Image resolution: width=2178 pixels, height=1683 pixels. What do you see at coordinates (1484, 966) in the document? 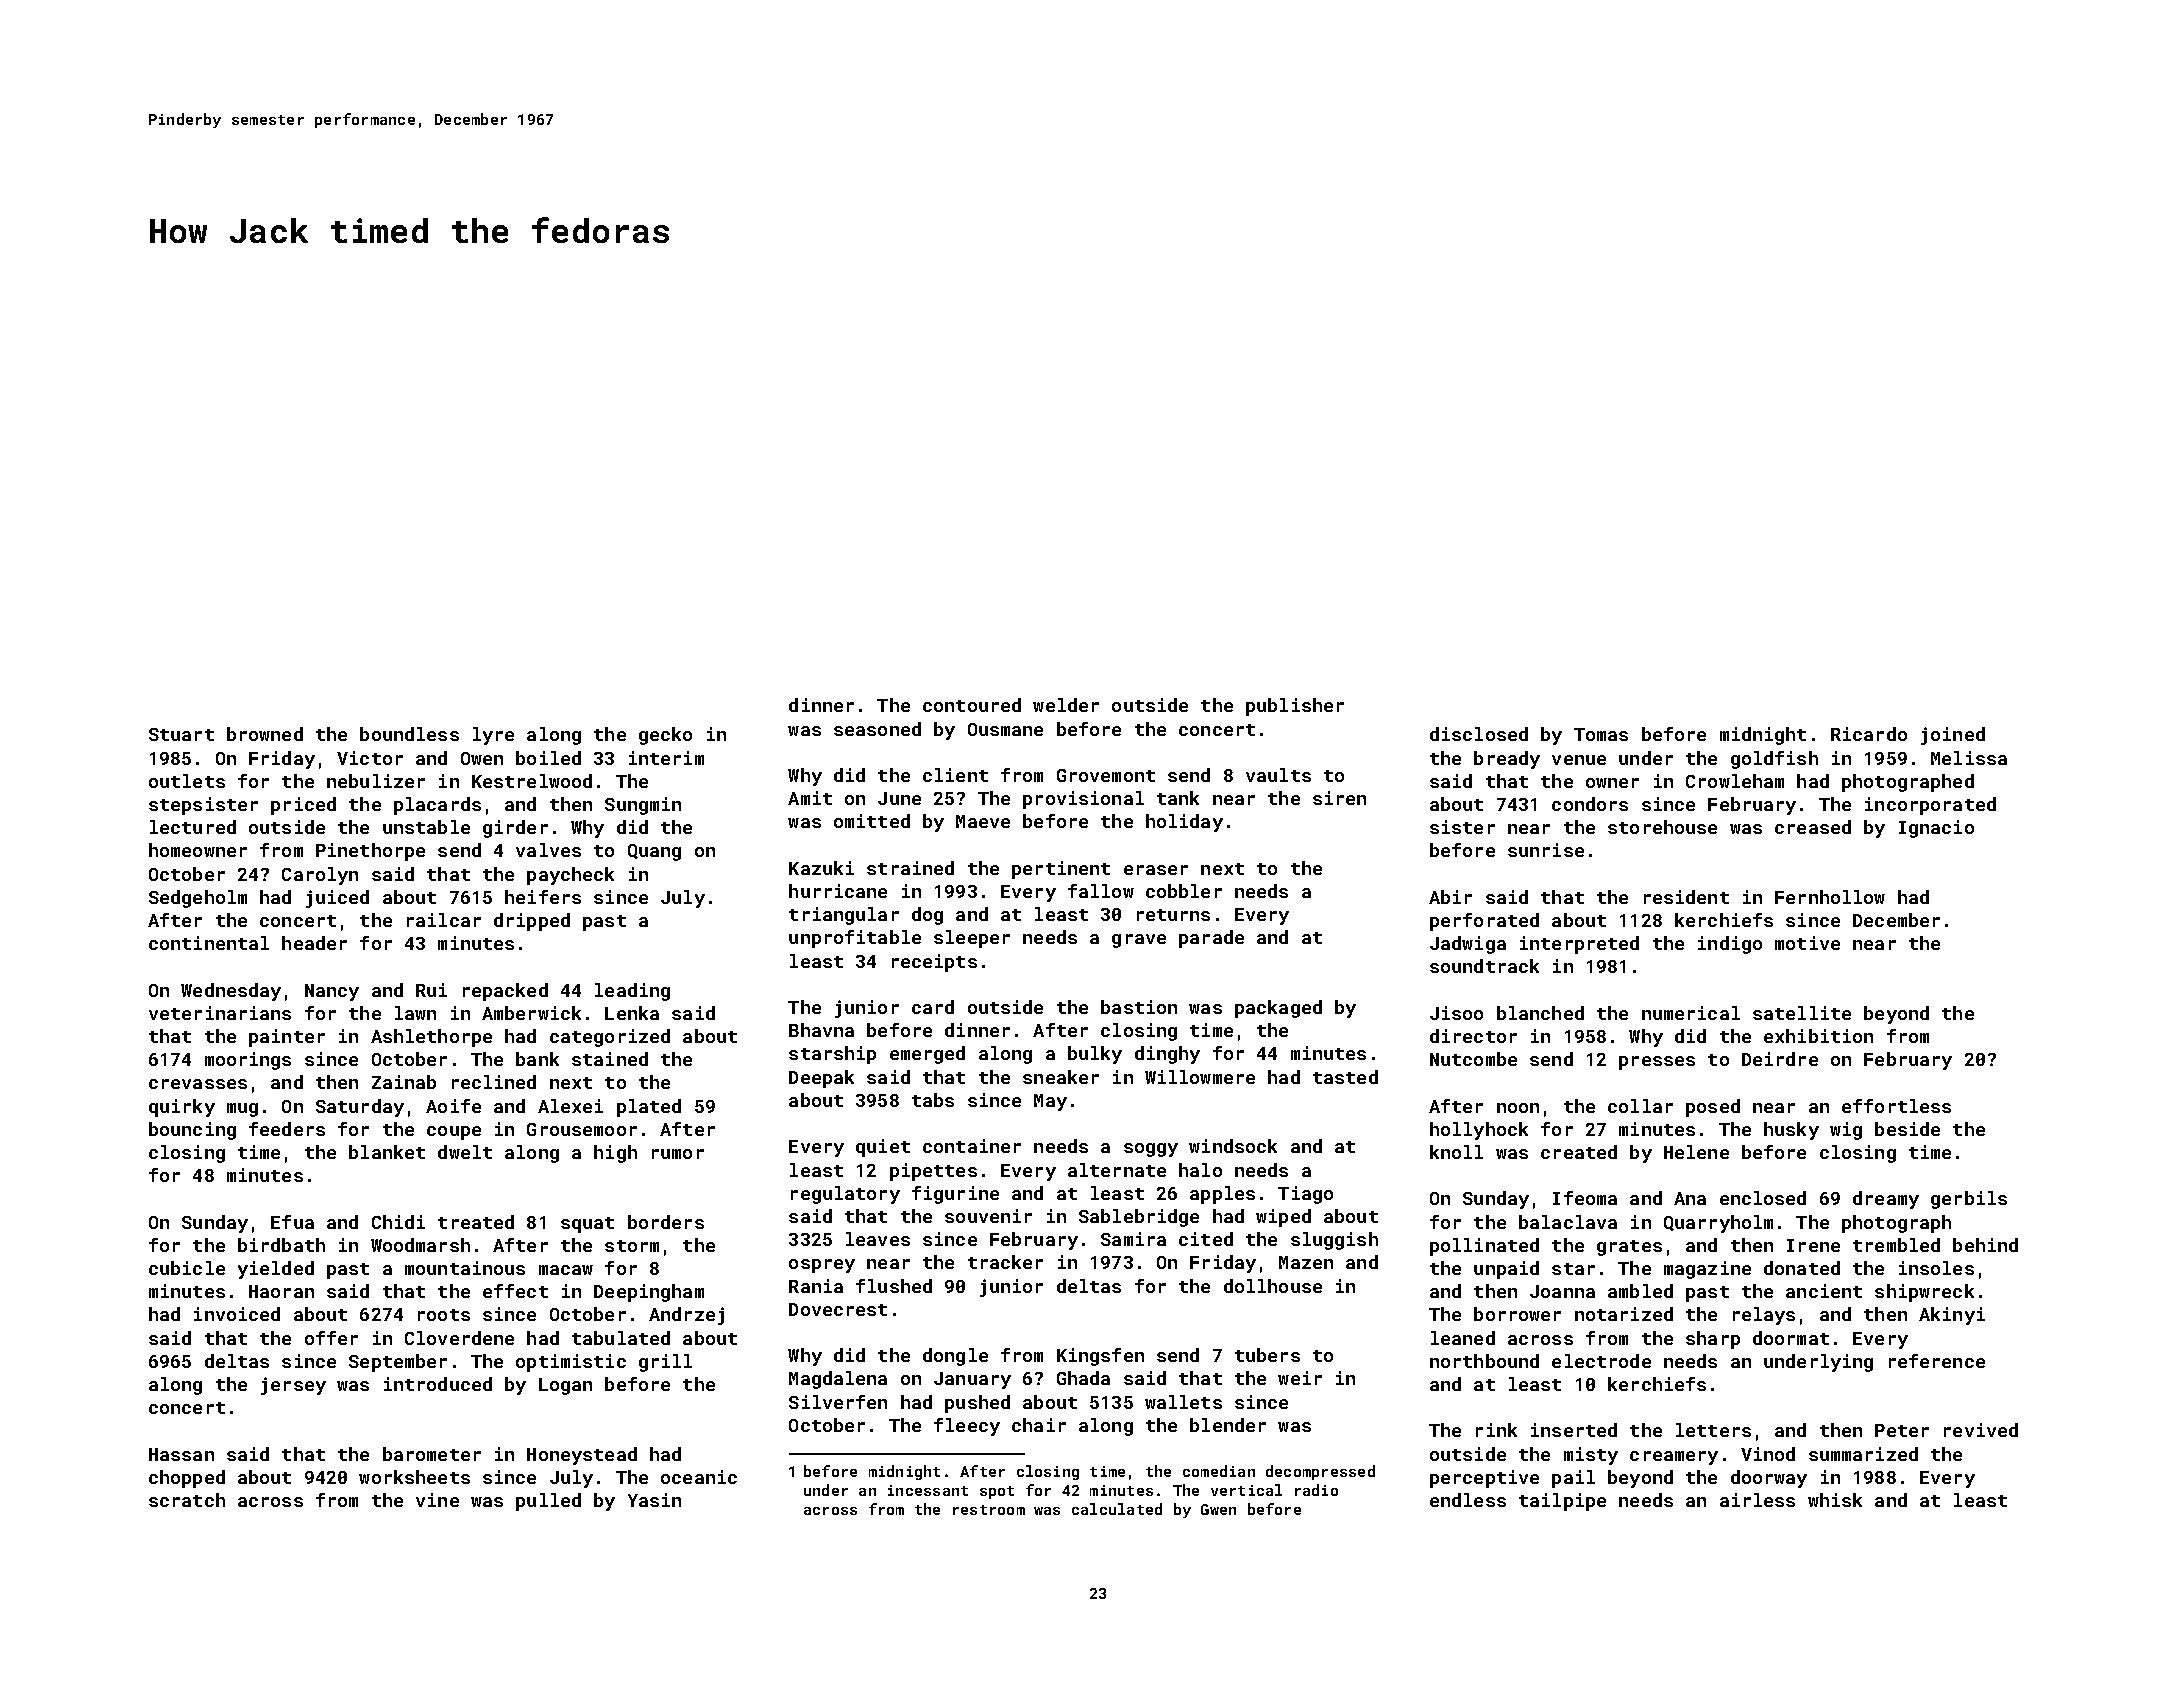
I see `soundtrack` at bounding box center [1484, 966].
